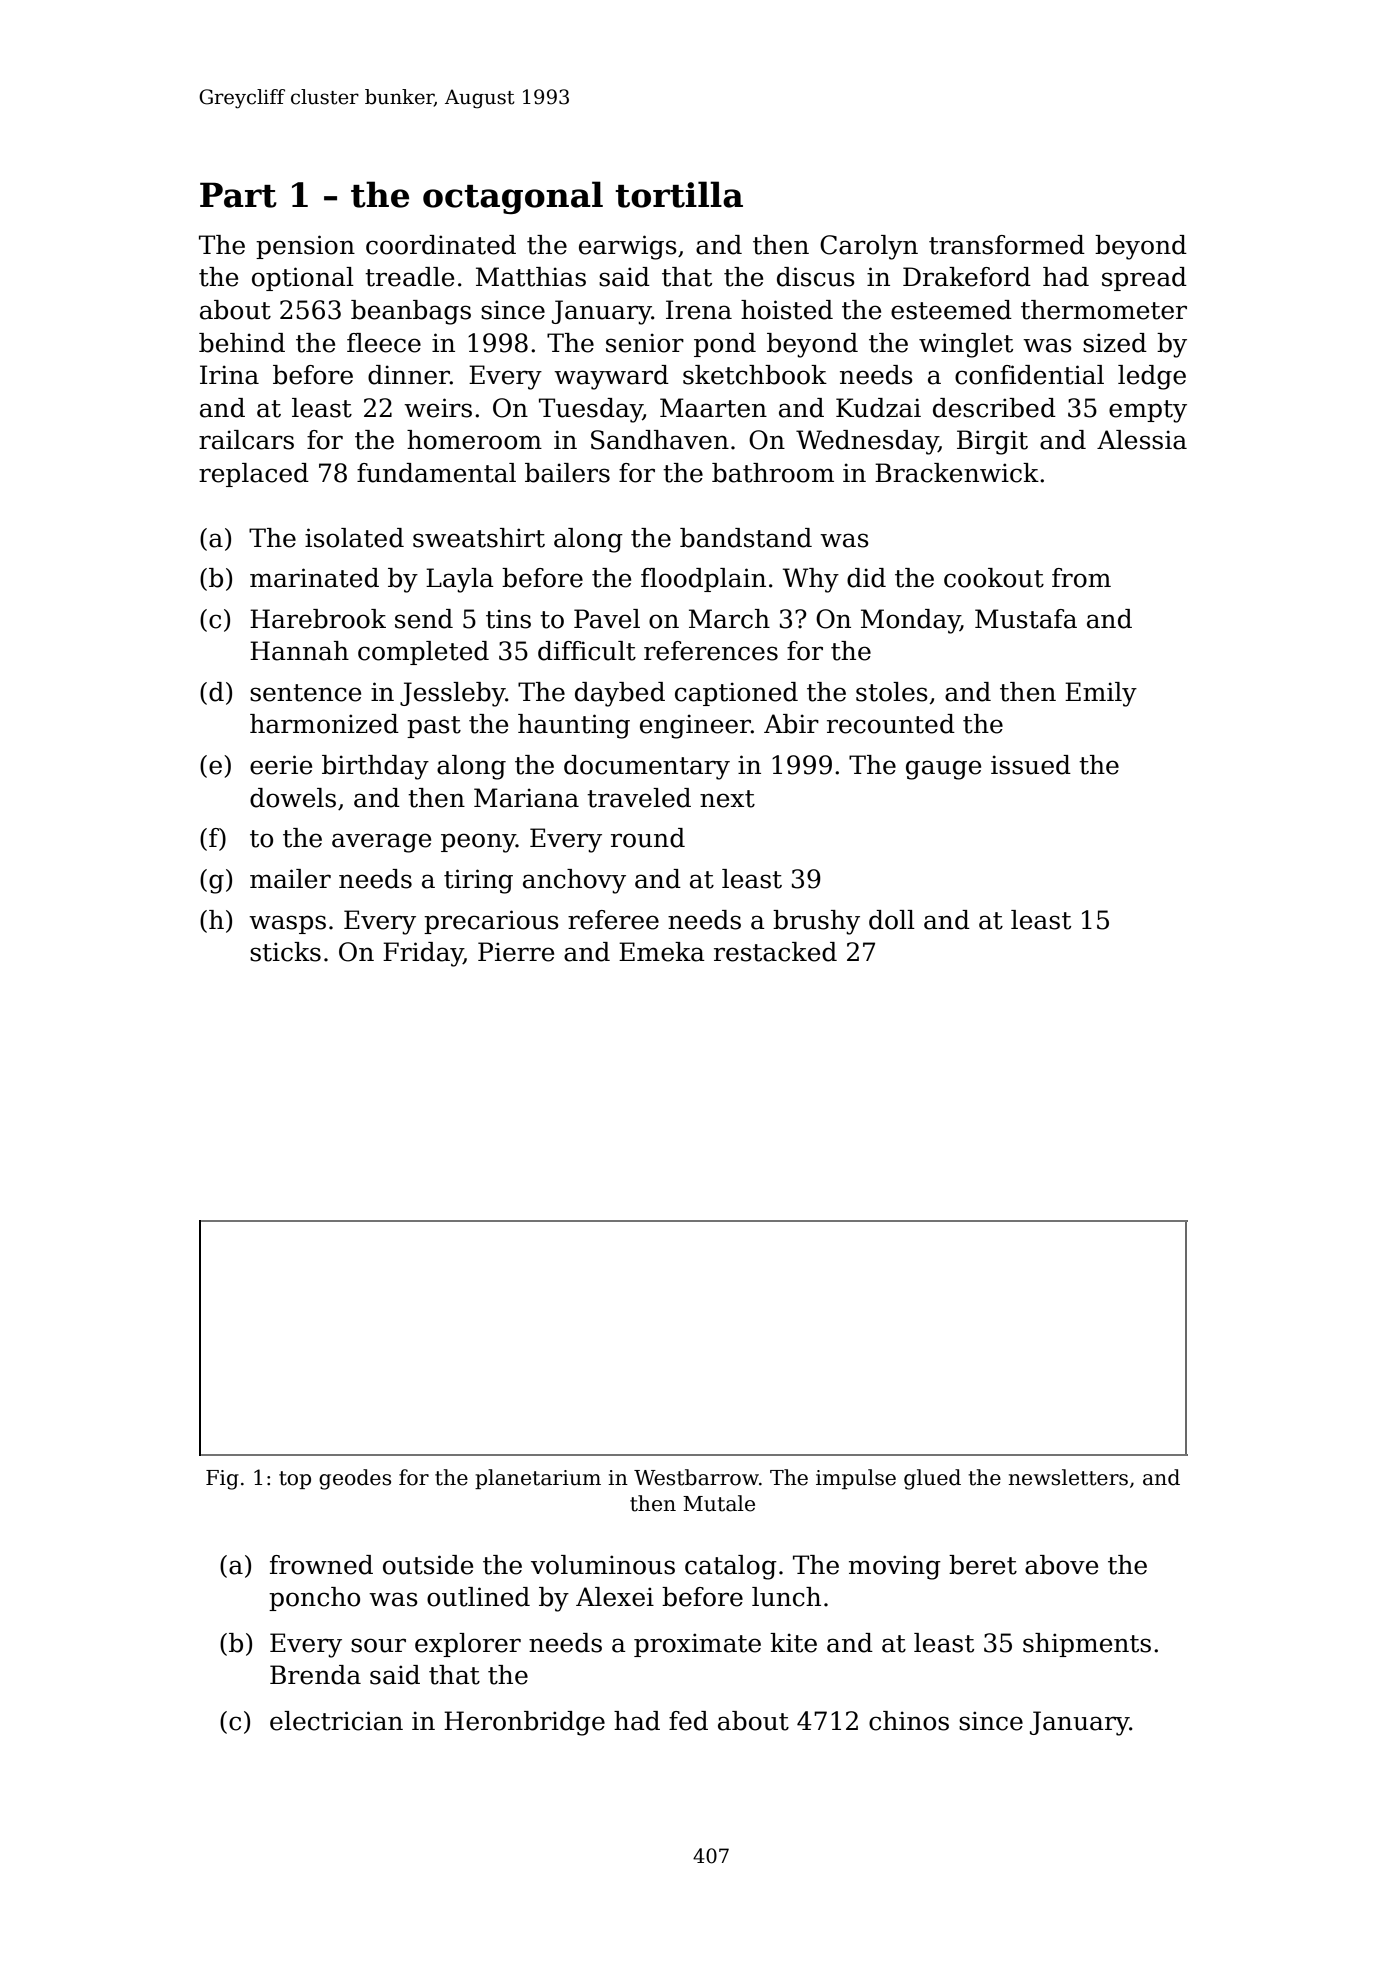 The height and width of the screenshot is (1969, 1386). What do you see at coordinates (679, 194) in the screenshot?
I see `tortilla` at bounding box center [679, 194].
